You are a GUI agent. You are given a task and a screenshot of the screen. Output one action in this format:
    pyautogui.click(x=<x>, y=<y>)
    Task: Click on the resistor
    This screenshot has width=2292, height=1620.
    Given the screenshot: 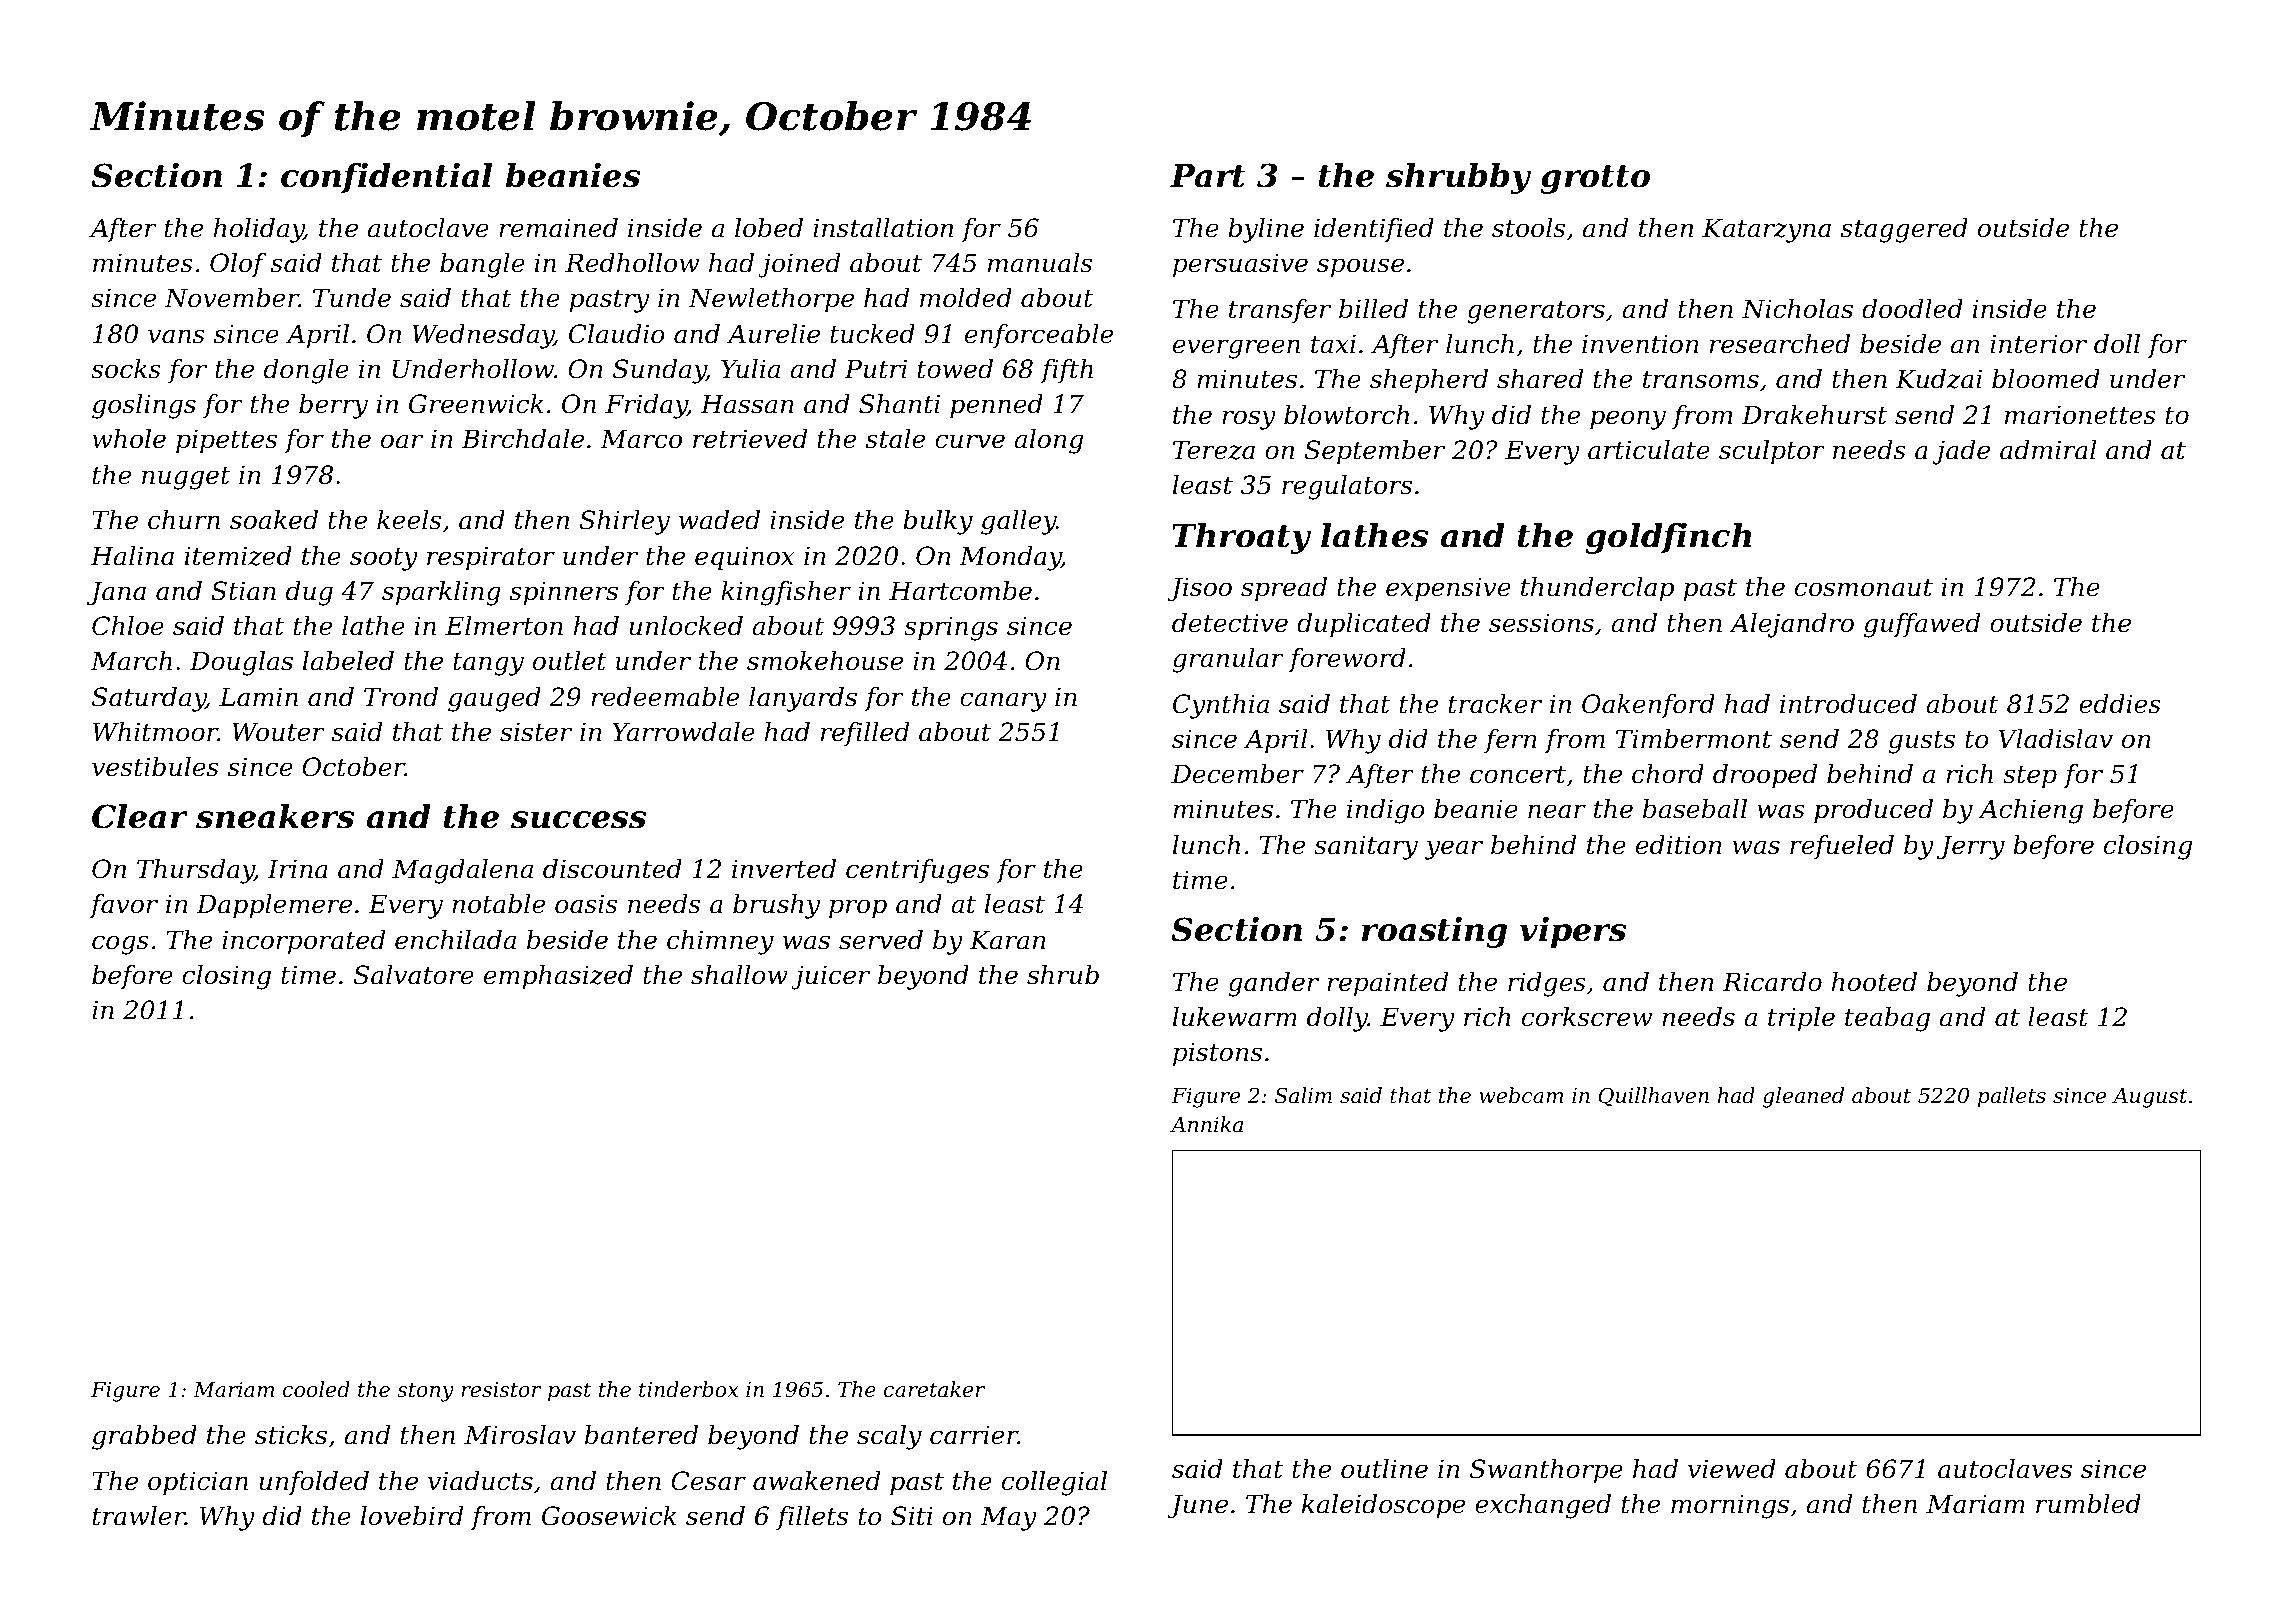 What is the action you would take?
    pyautogui.click(x=501, y=1390)
